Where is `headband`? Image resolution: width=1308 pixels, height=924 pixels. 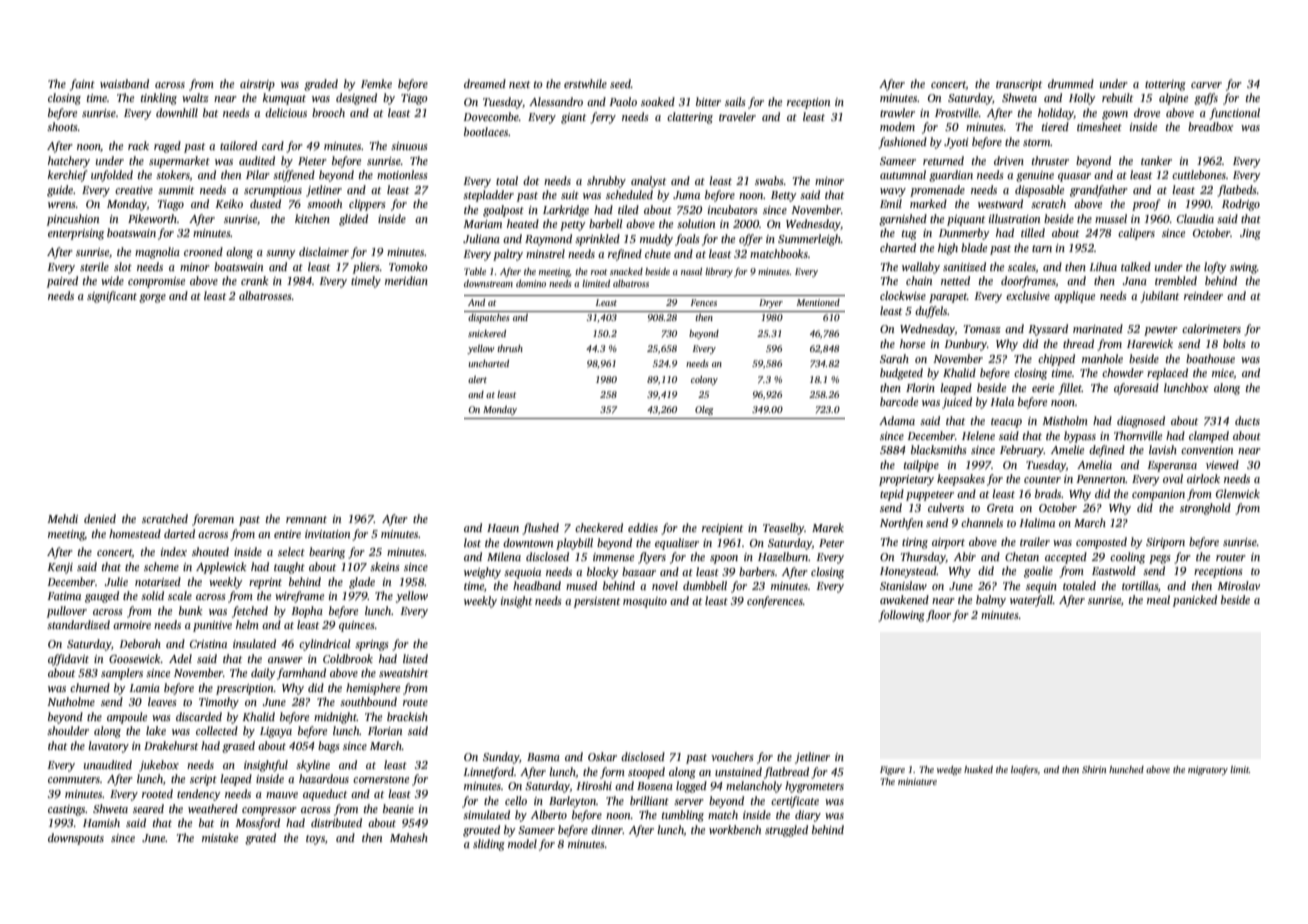 headband is located at coordinates (537, 585).
